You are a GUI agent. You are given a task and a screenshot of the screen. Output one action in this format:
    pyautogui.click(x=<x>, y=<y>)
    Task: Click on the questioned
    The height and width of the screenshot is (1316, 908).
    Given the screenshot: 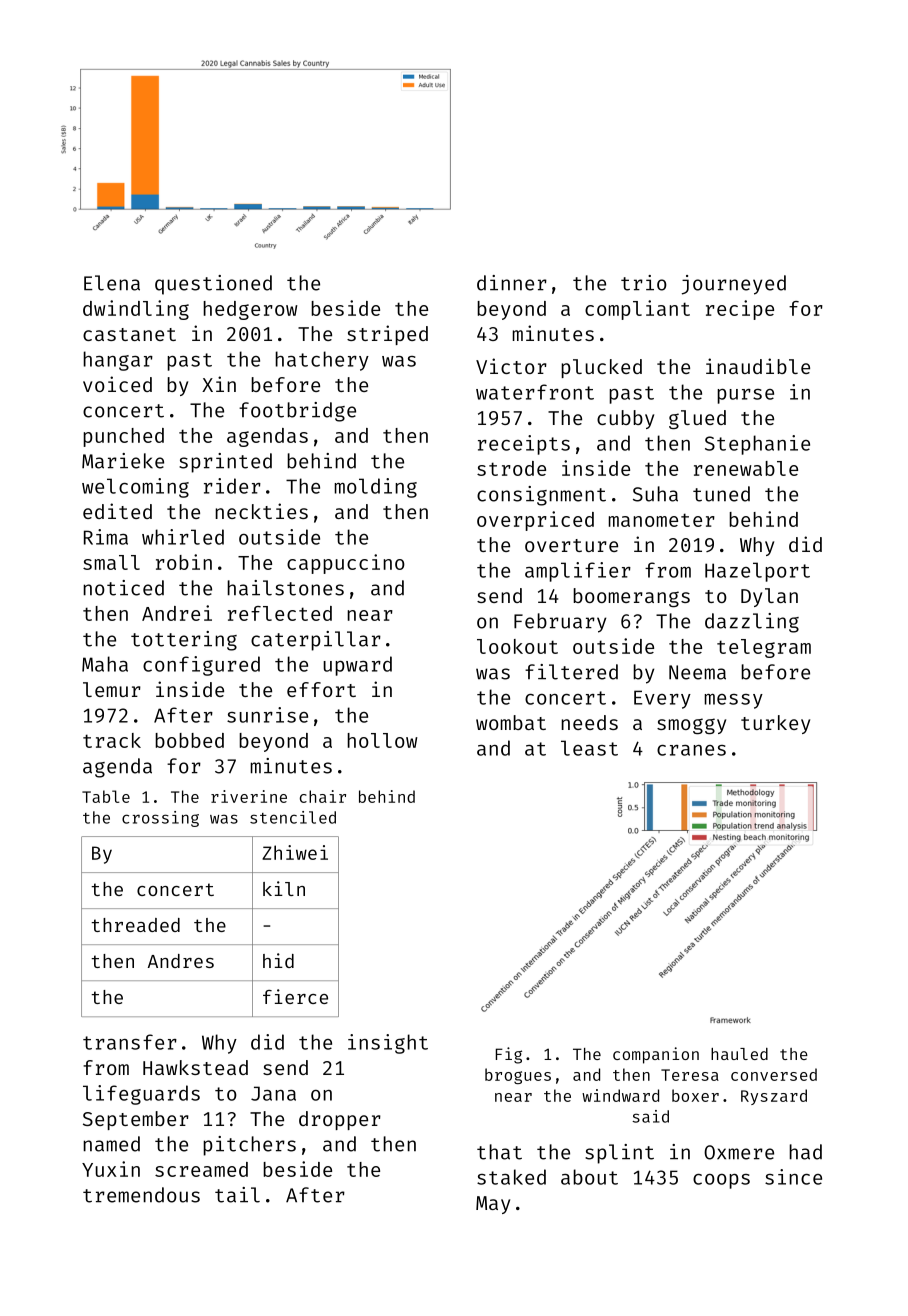 What is the action you would take?
    pyautogui.click(x=213, y=285)
